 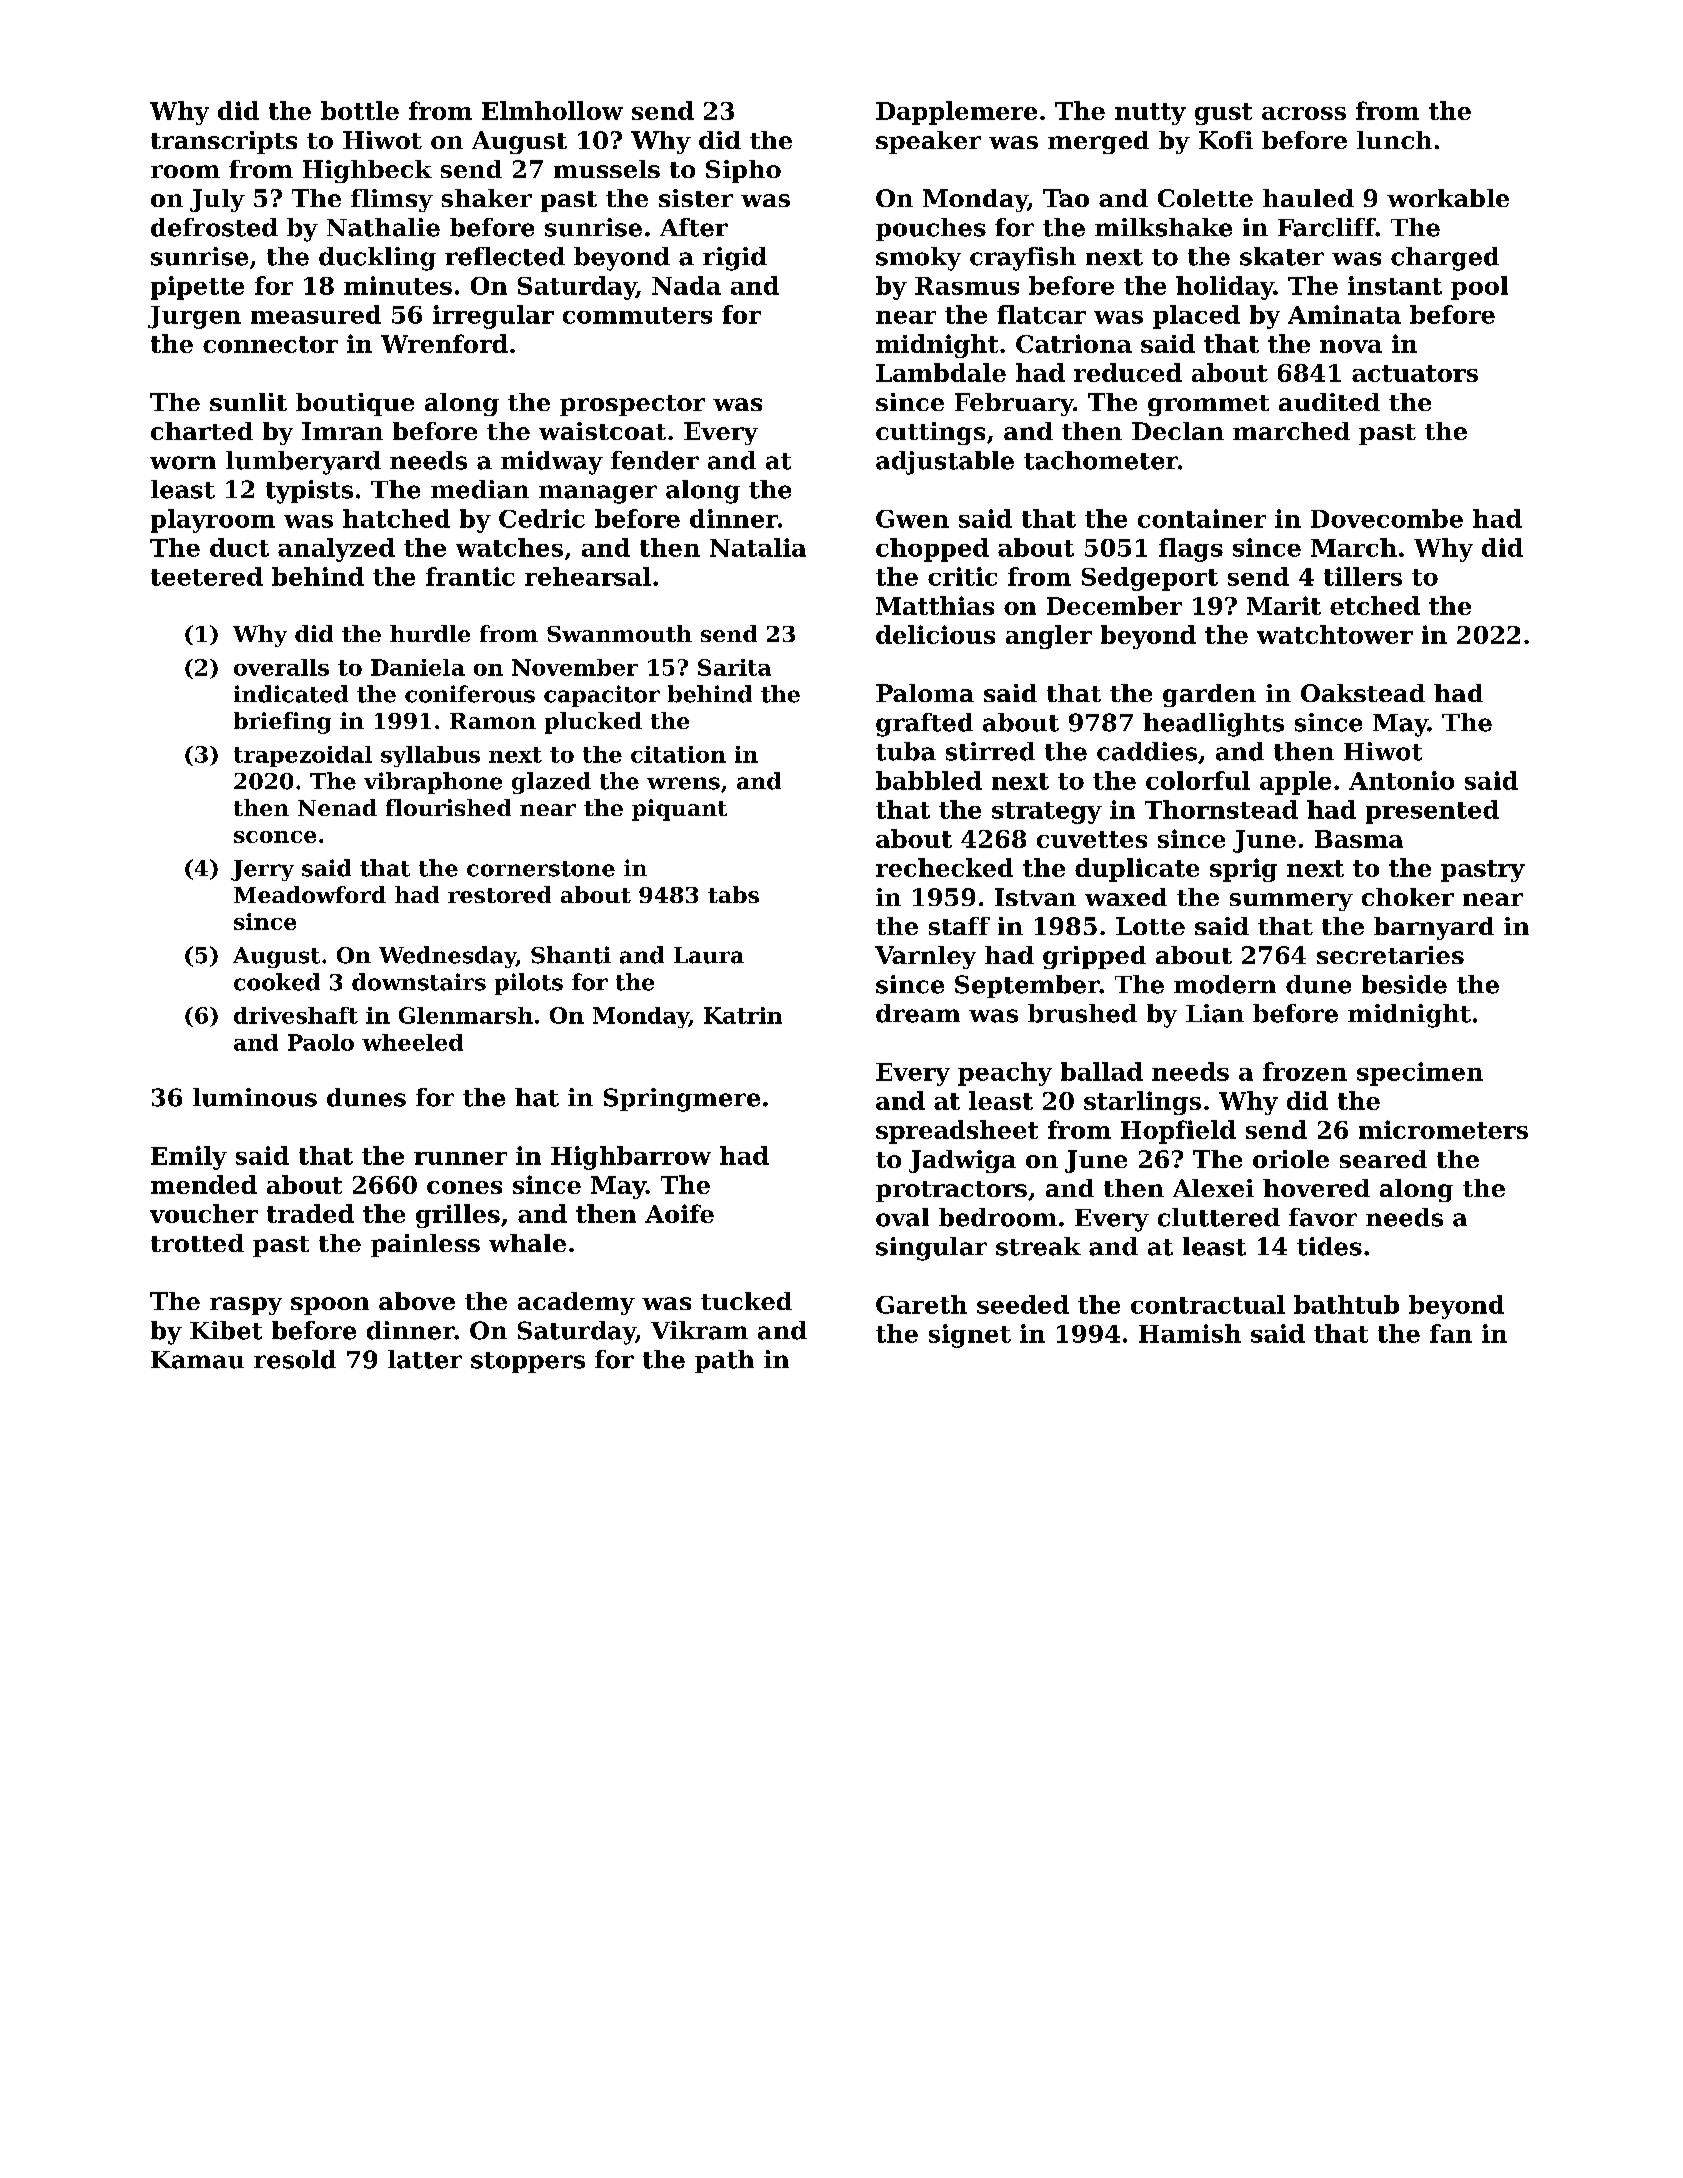 I want to click on transcripts, so click(x=224, y=142).
